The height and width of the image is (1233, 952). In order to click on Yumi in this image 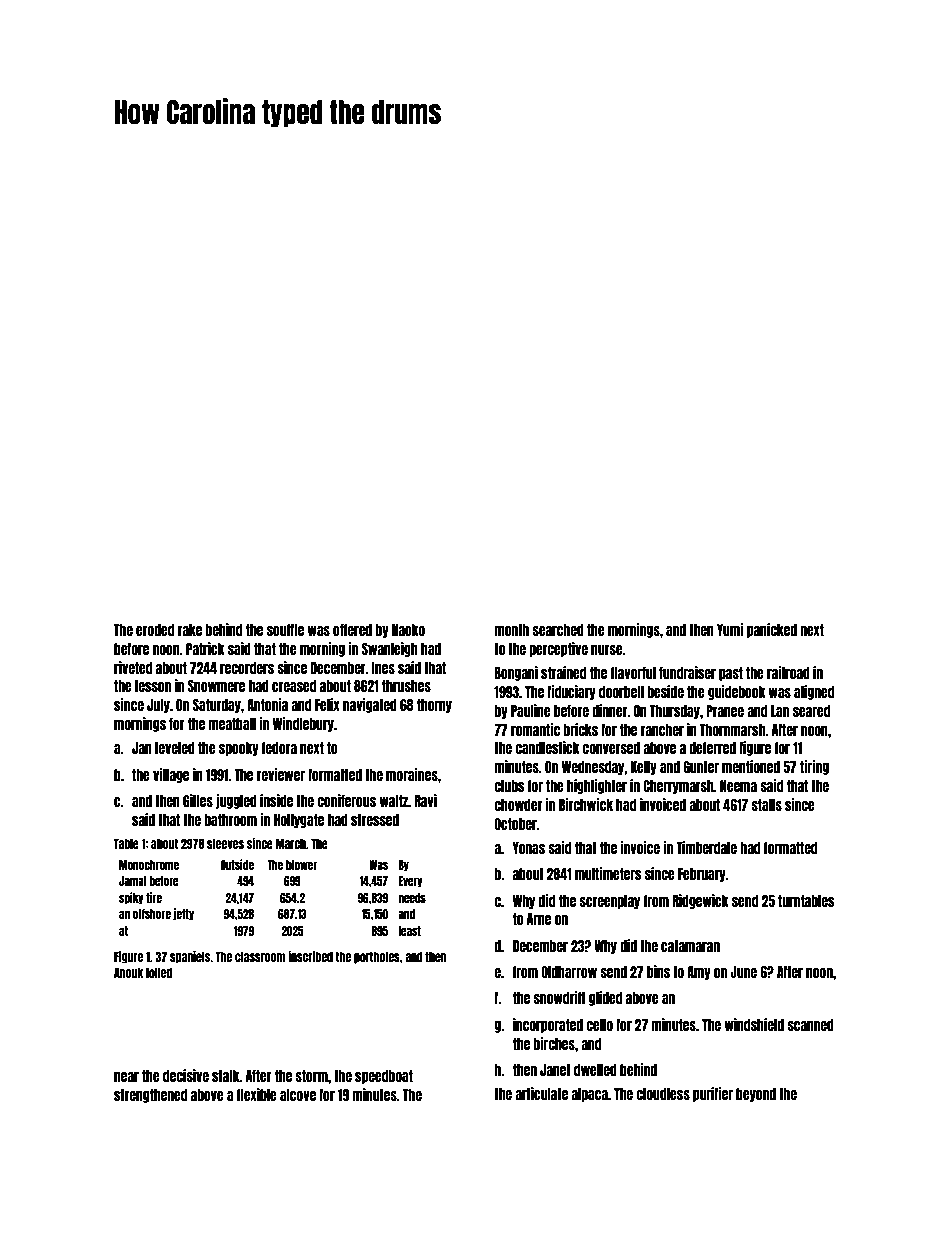, I will do `click(730, 629)`.
